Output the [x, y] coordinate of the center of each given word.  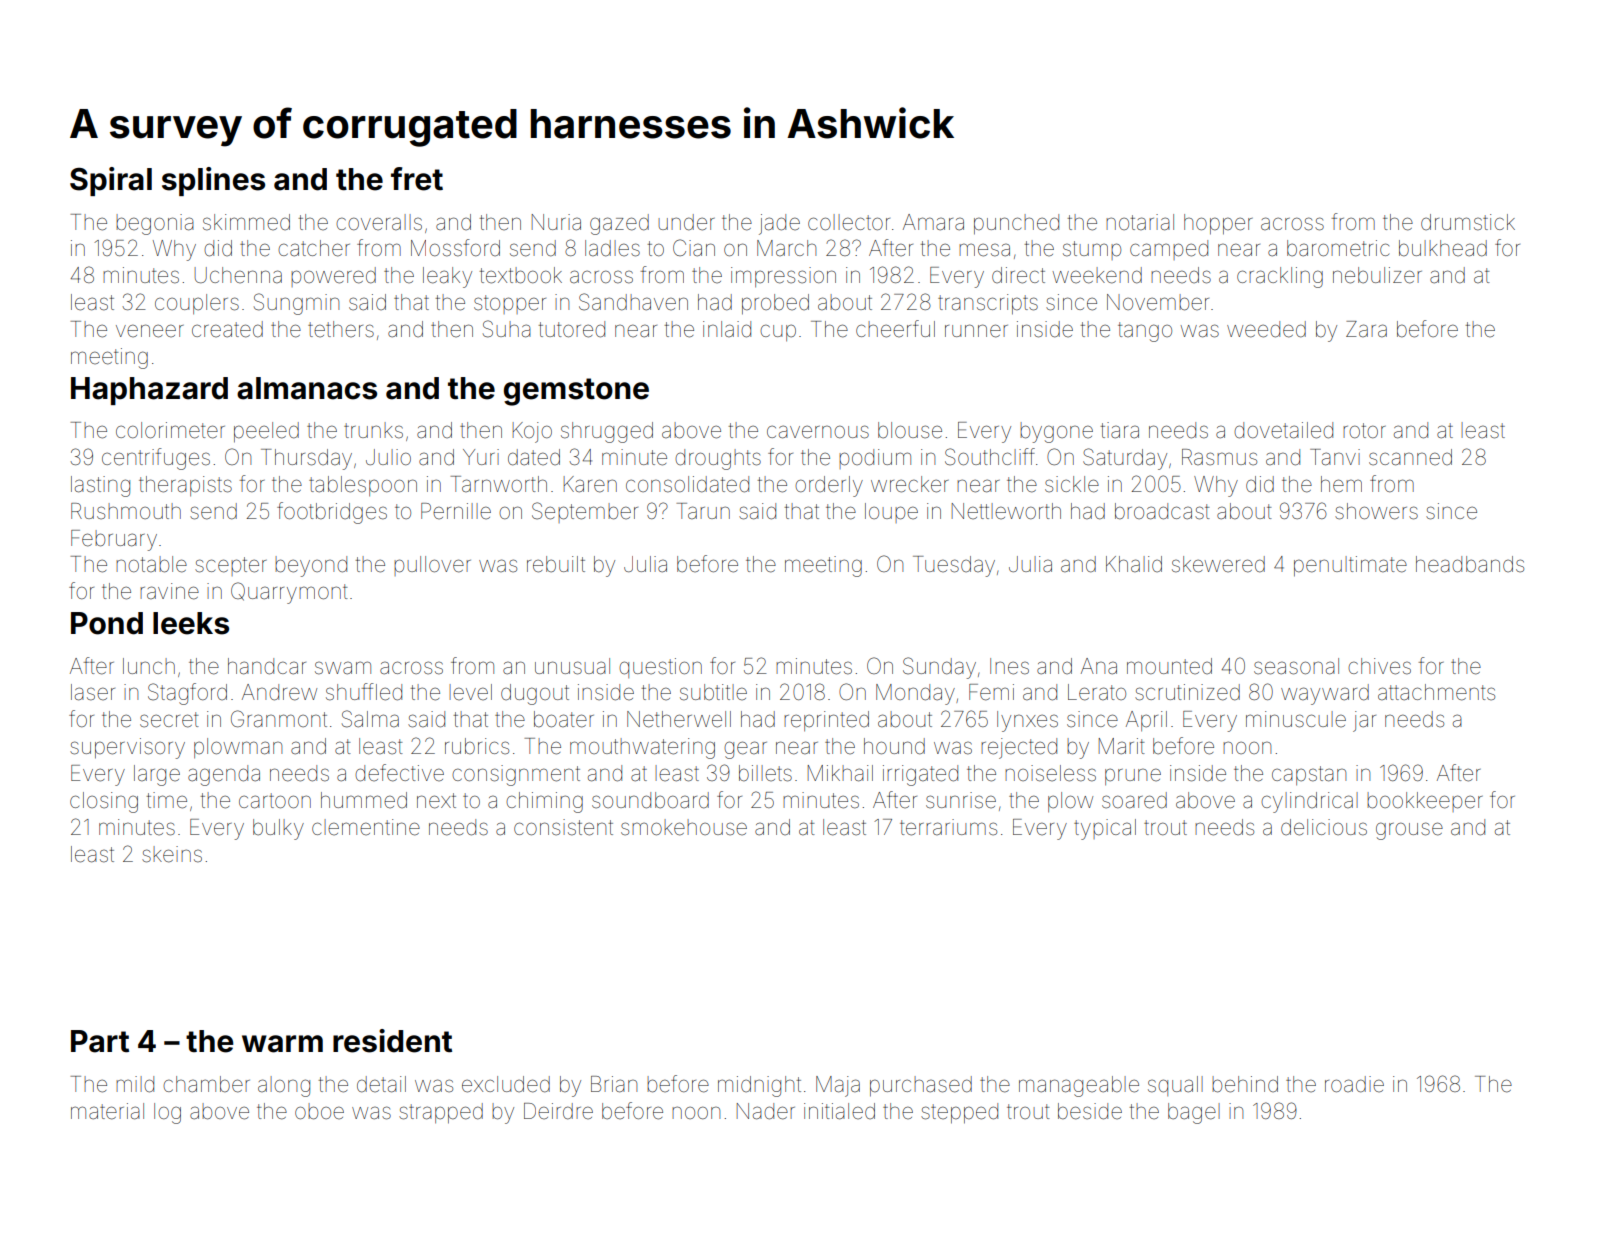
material [107, 1111]
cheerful [895, 329]
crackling [1280, 277]
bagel [1194, 1113]
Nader [766, 1111]
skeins [172, 854]
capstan [1309, 775]
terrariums [948, 827]
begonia [155, 224]
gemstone [576, 392]
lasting [100, 486]
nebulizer [1377, 275]
